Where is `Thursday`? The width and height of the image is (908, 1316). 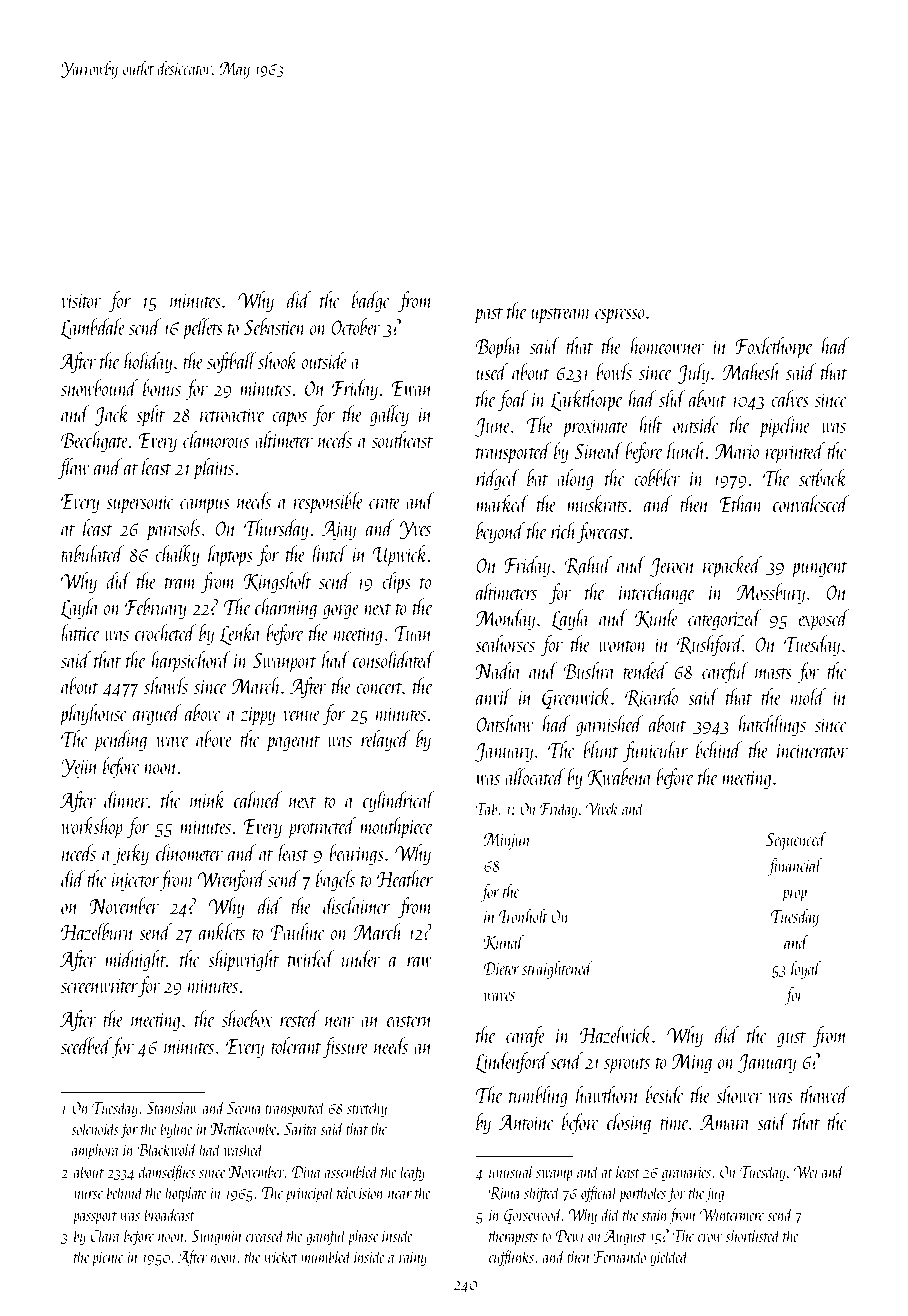 Thursday is located at coordinates (276, 529).
